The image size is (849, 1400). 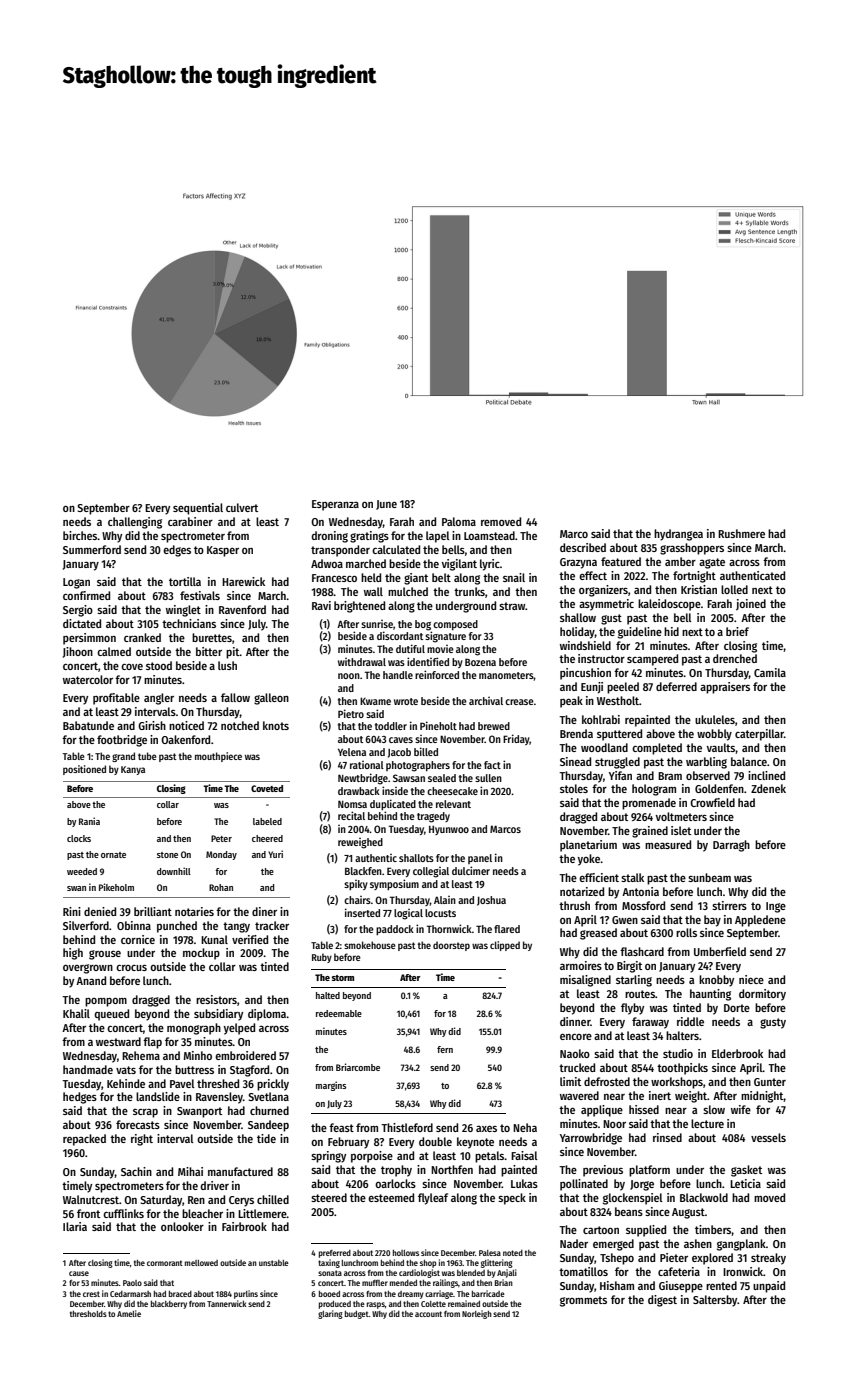 What do you see at coordinates (574, 788) in the screenshot?
I see `stoles` at bounding box center [574, 788].
